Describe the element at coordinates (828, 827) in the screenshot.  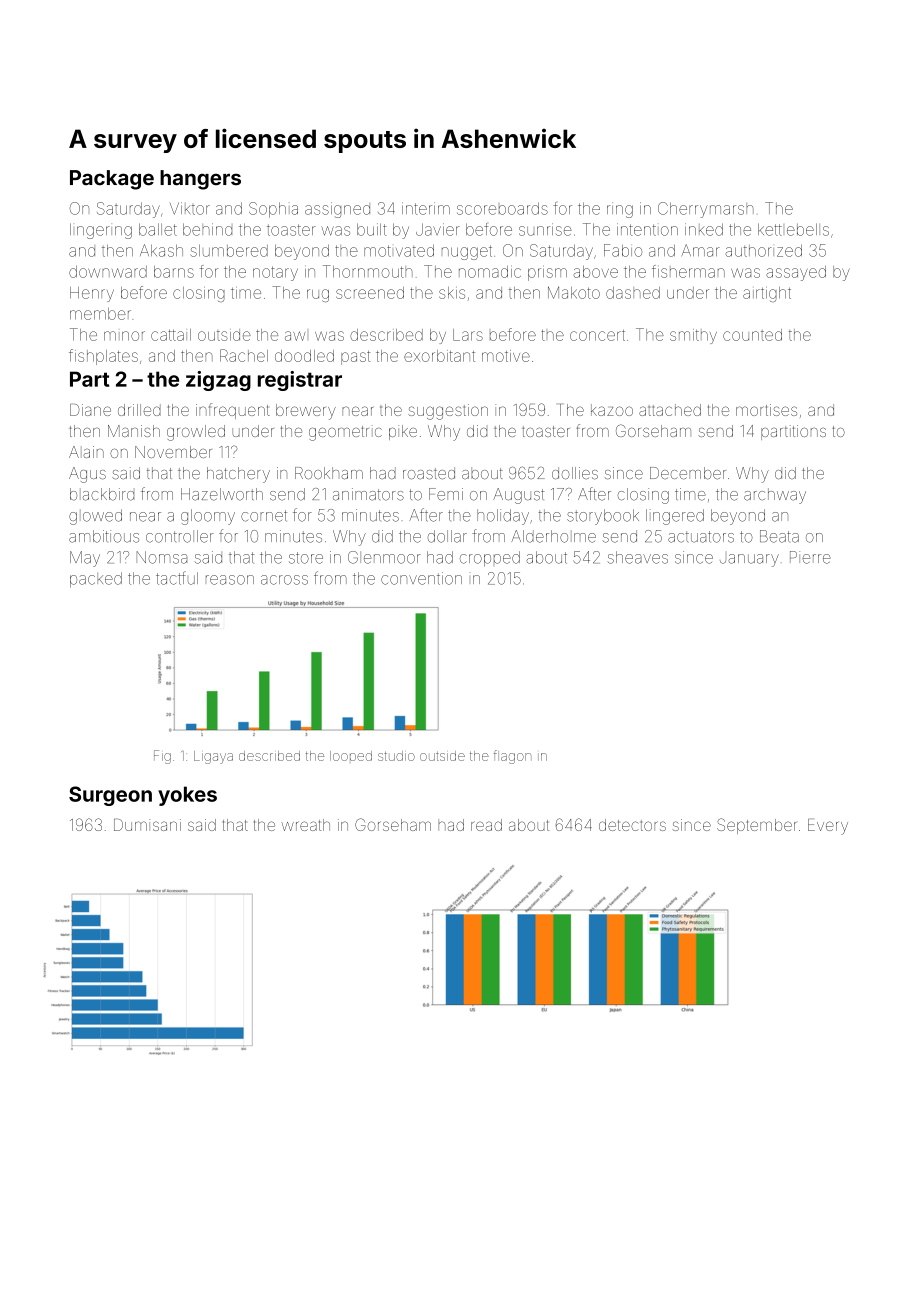
I see `Every` at that location.
